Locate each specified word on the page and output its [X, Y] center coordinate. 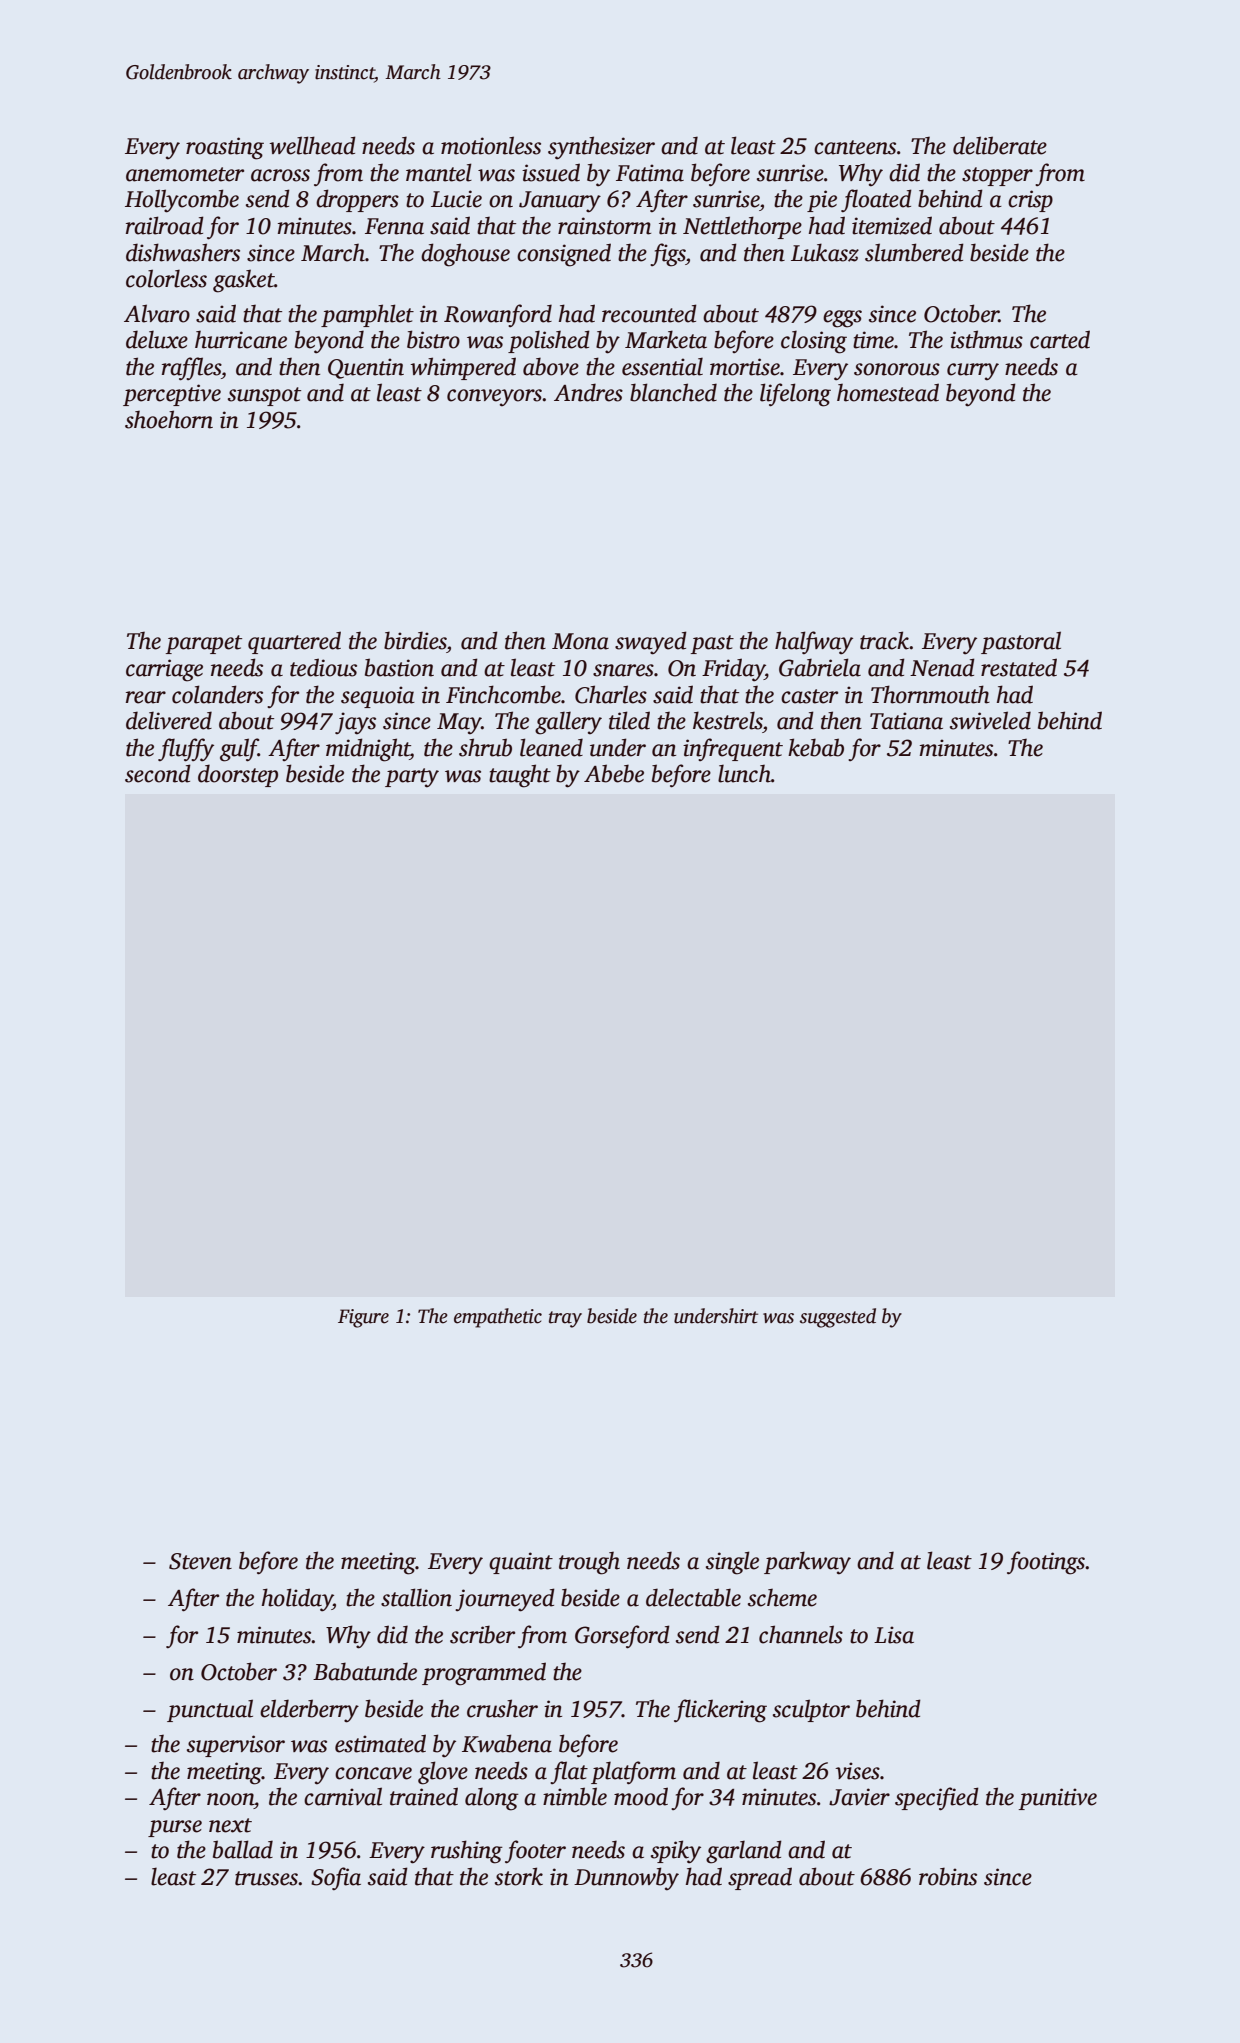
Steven [200, 1561]
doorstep [238, 775]
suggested [838, 1318]
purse [175, 1828]
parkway [807, 1563]
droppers [357, 200]
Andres [588, 392]
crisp [1030, 201]
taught [520, 776]
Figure [363, 1318]
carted [1060, 339]
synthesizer [601, 148]
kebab [816, 747]
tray [565, 1319]
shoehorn [169, 419]
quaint [521, 1563]
